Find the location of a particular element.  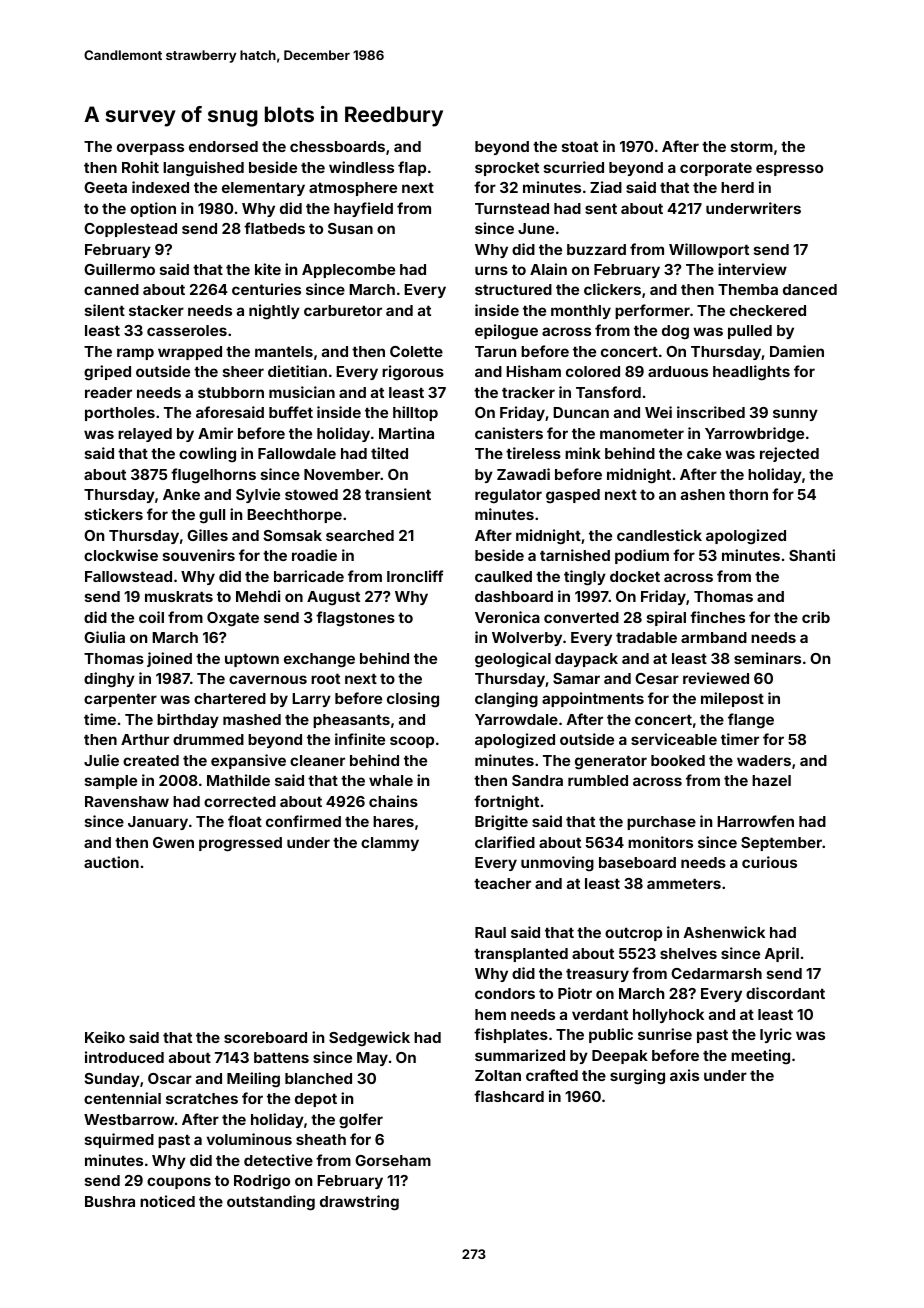

Harrowfen is located at coordinates (755, 821).
